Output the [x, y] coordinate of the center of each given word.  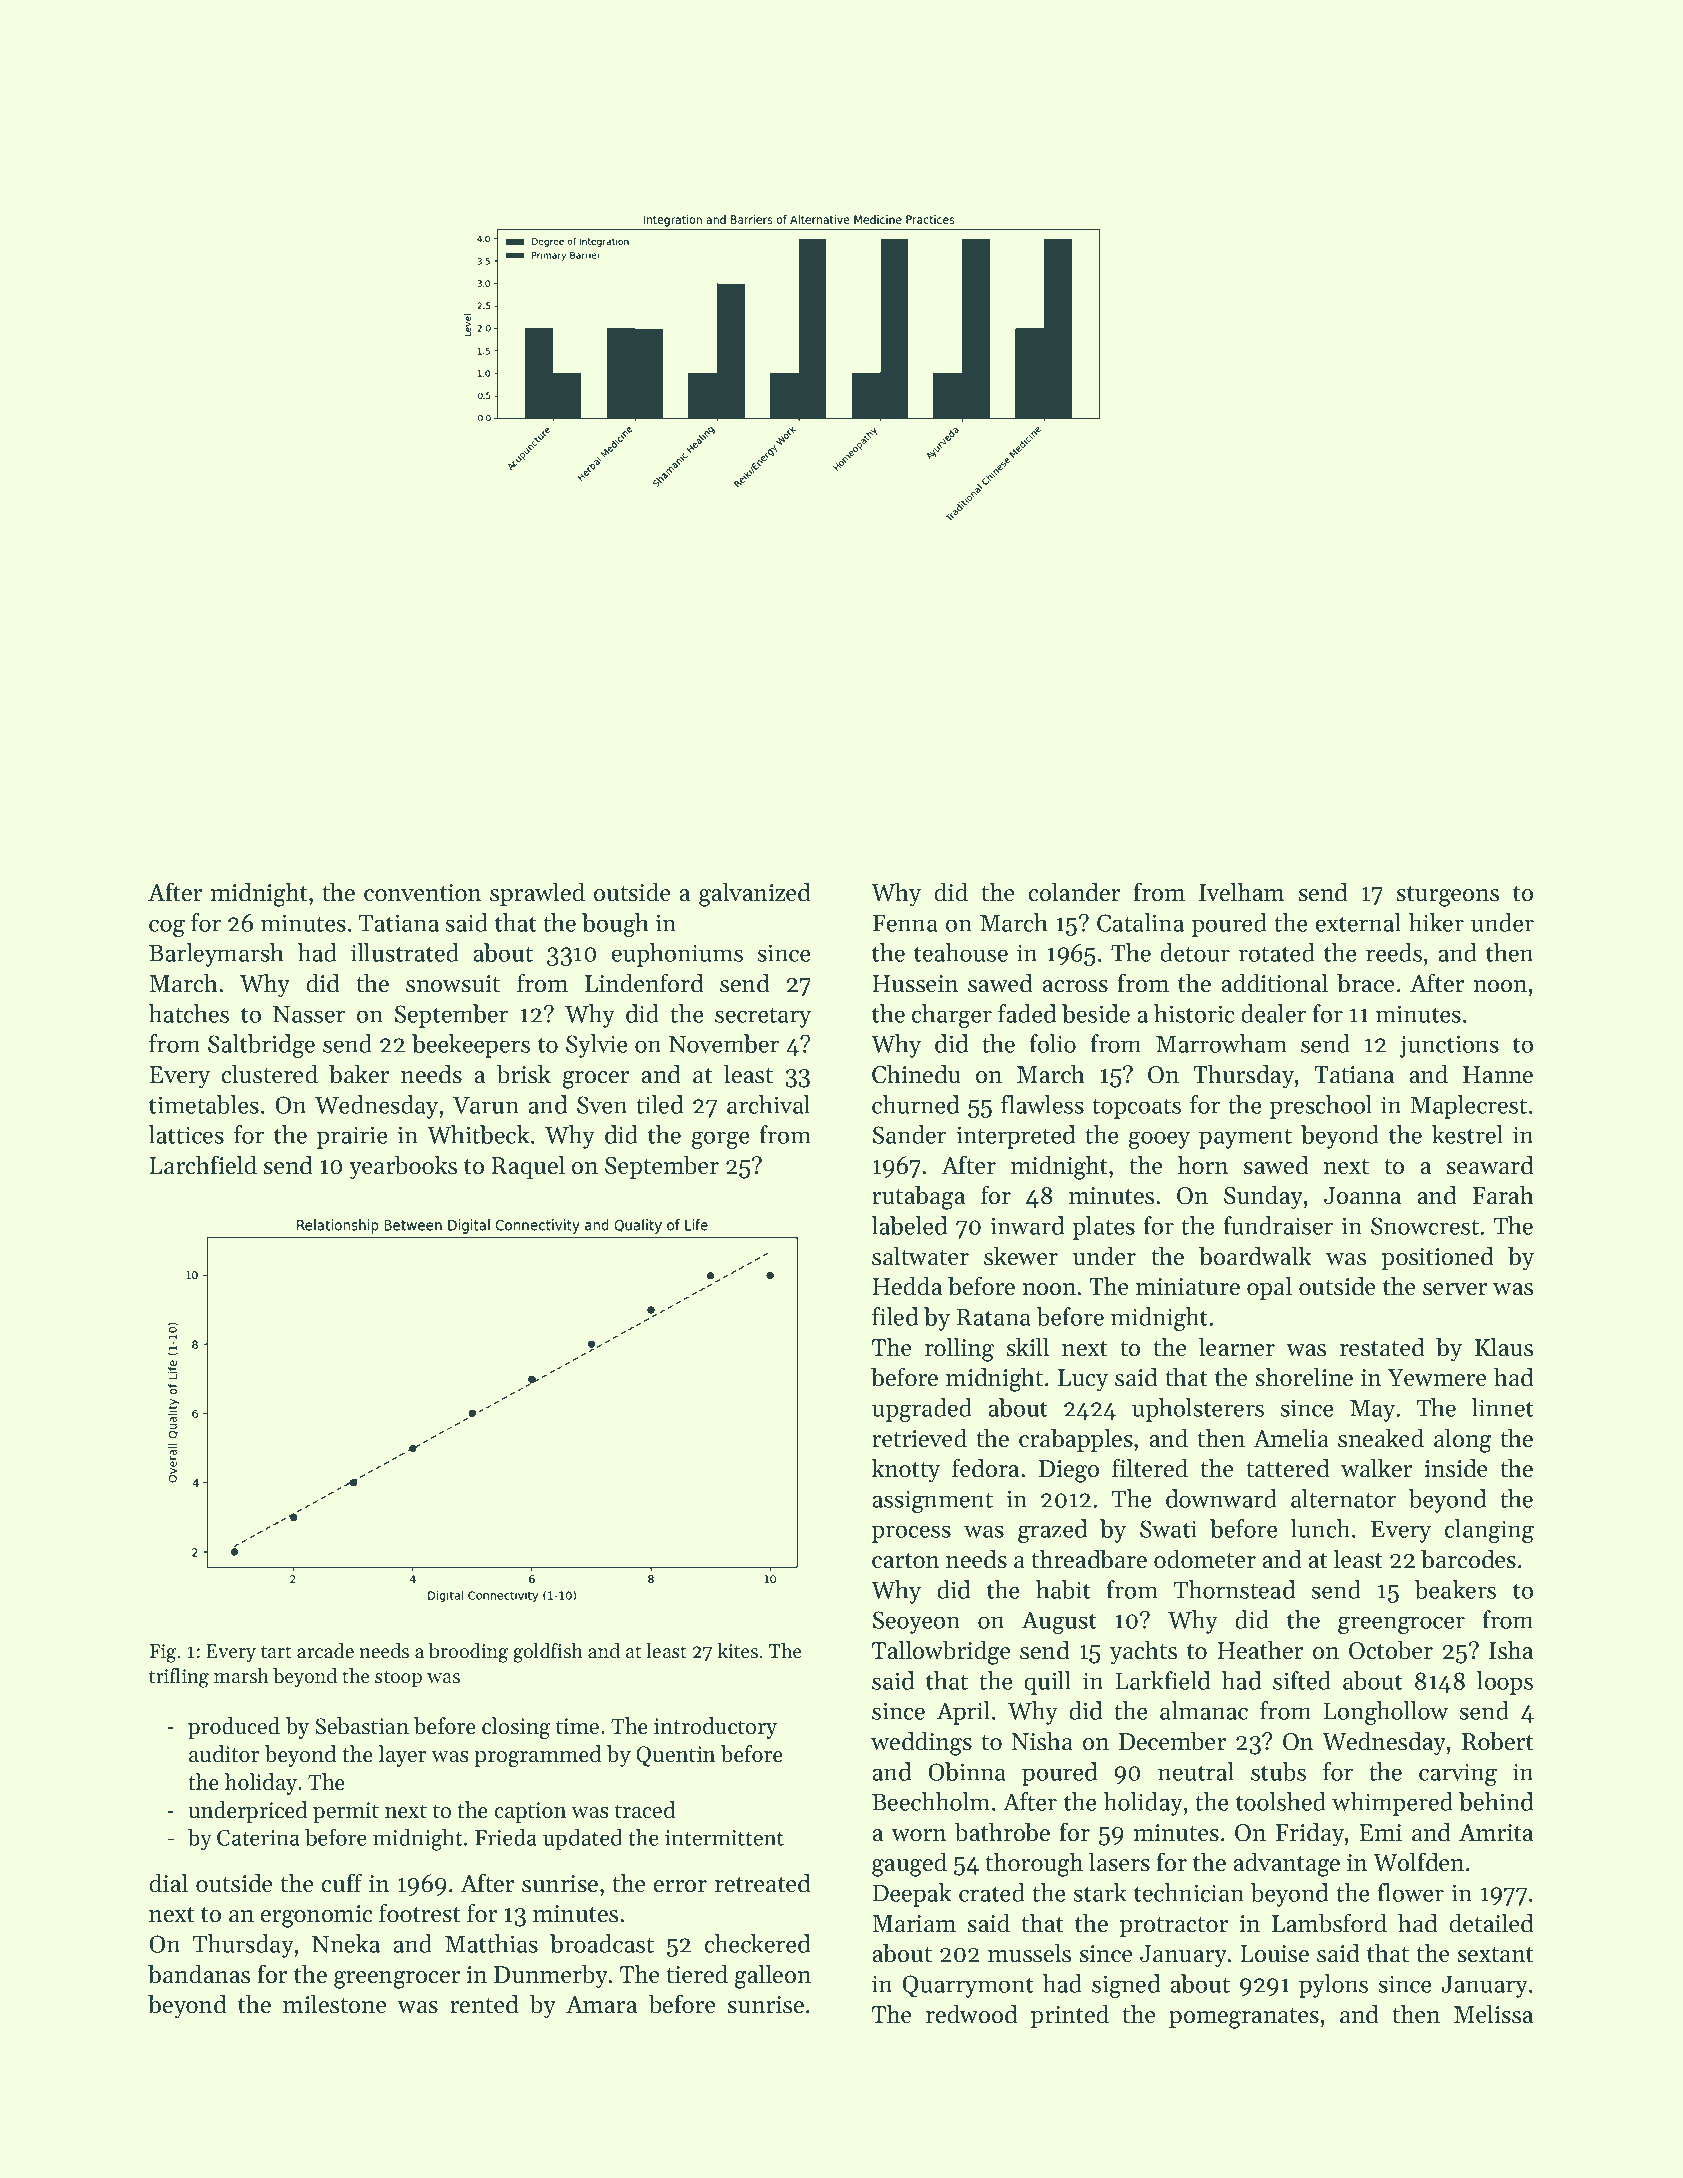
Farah [1503, 1194]
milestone [335, 2004]
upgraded [922, 1410]
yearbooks [403, 1167]
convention [423, 893]
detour [1195, 952]
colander [1074, 892]
